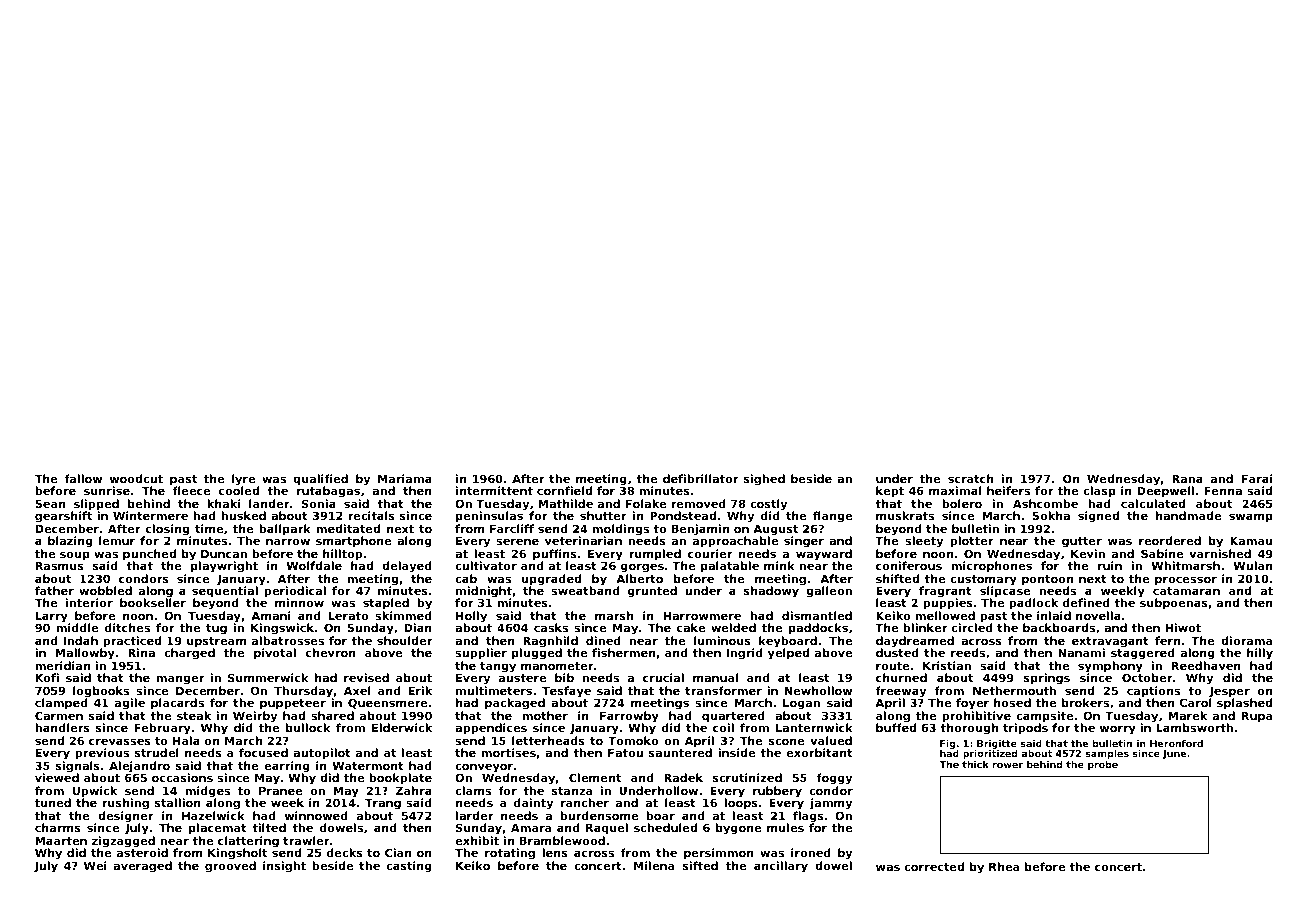 Image resolution: width=1308 pixels, height=924 pixels. I want to click on placards, so click(177, 704).
